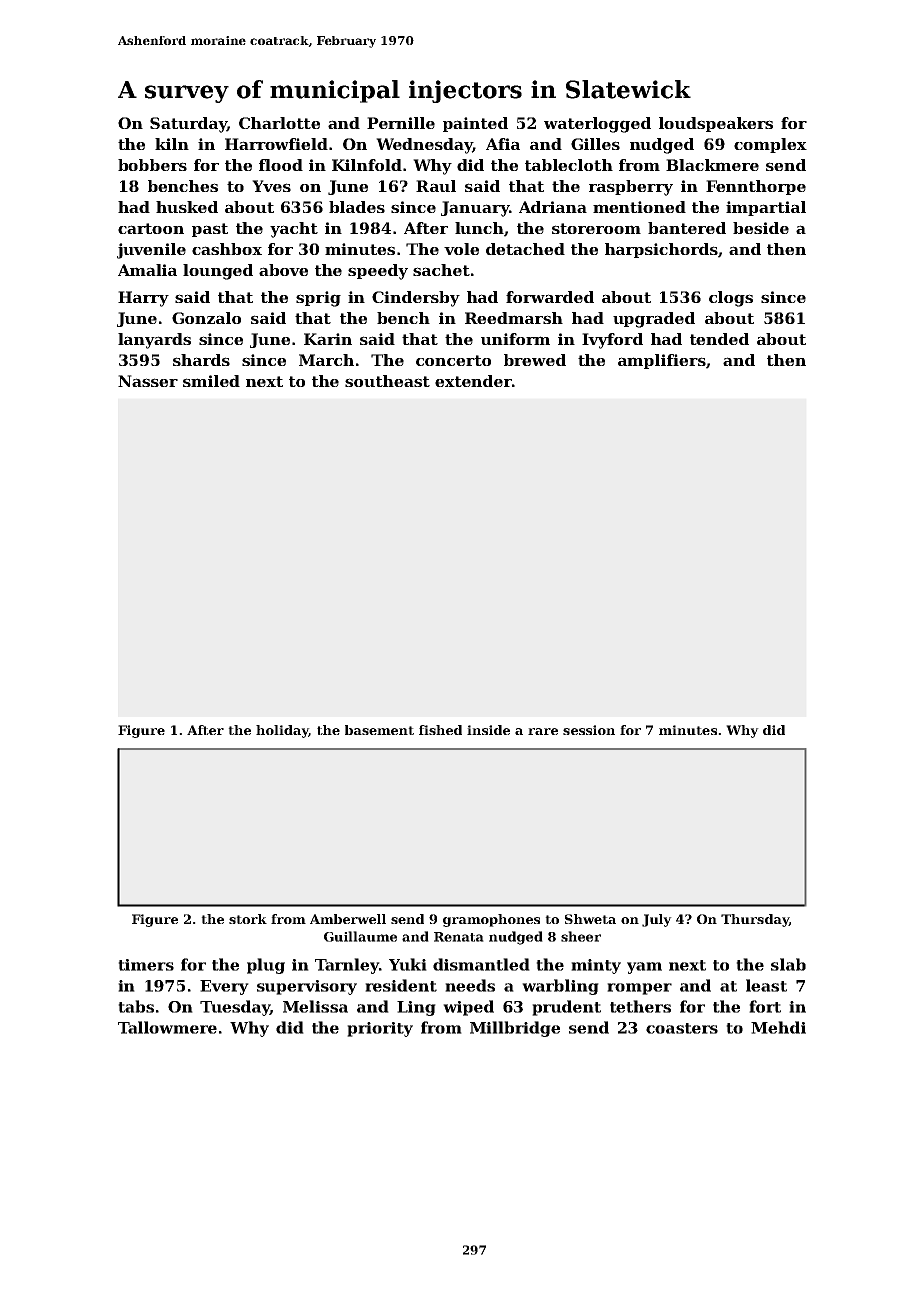 The image size is (924, 1308). I want to click on Saturday, so click(188, 125).
